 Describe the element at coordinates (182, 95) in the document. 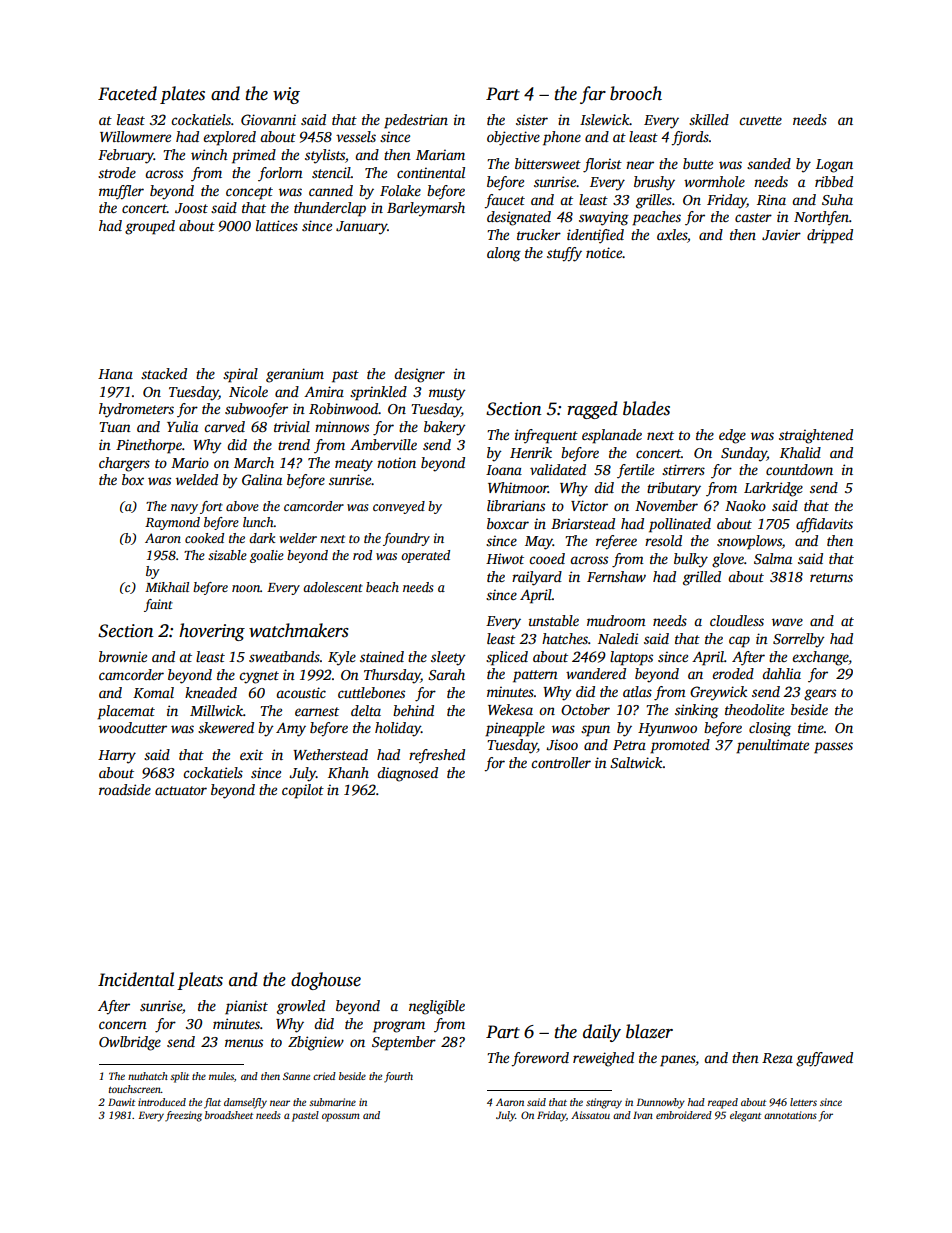

I see `plates` at that location.
